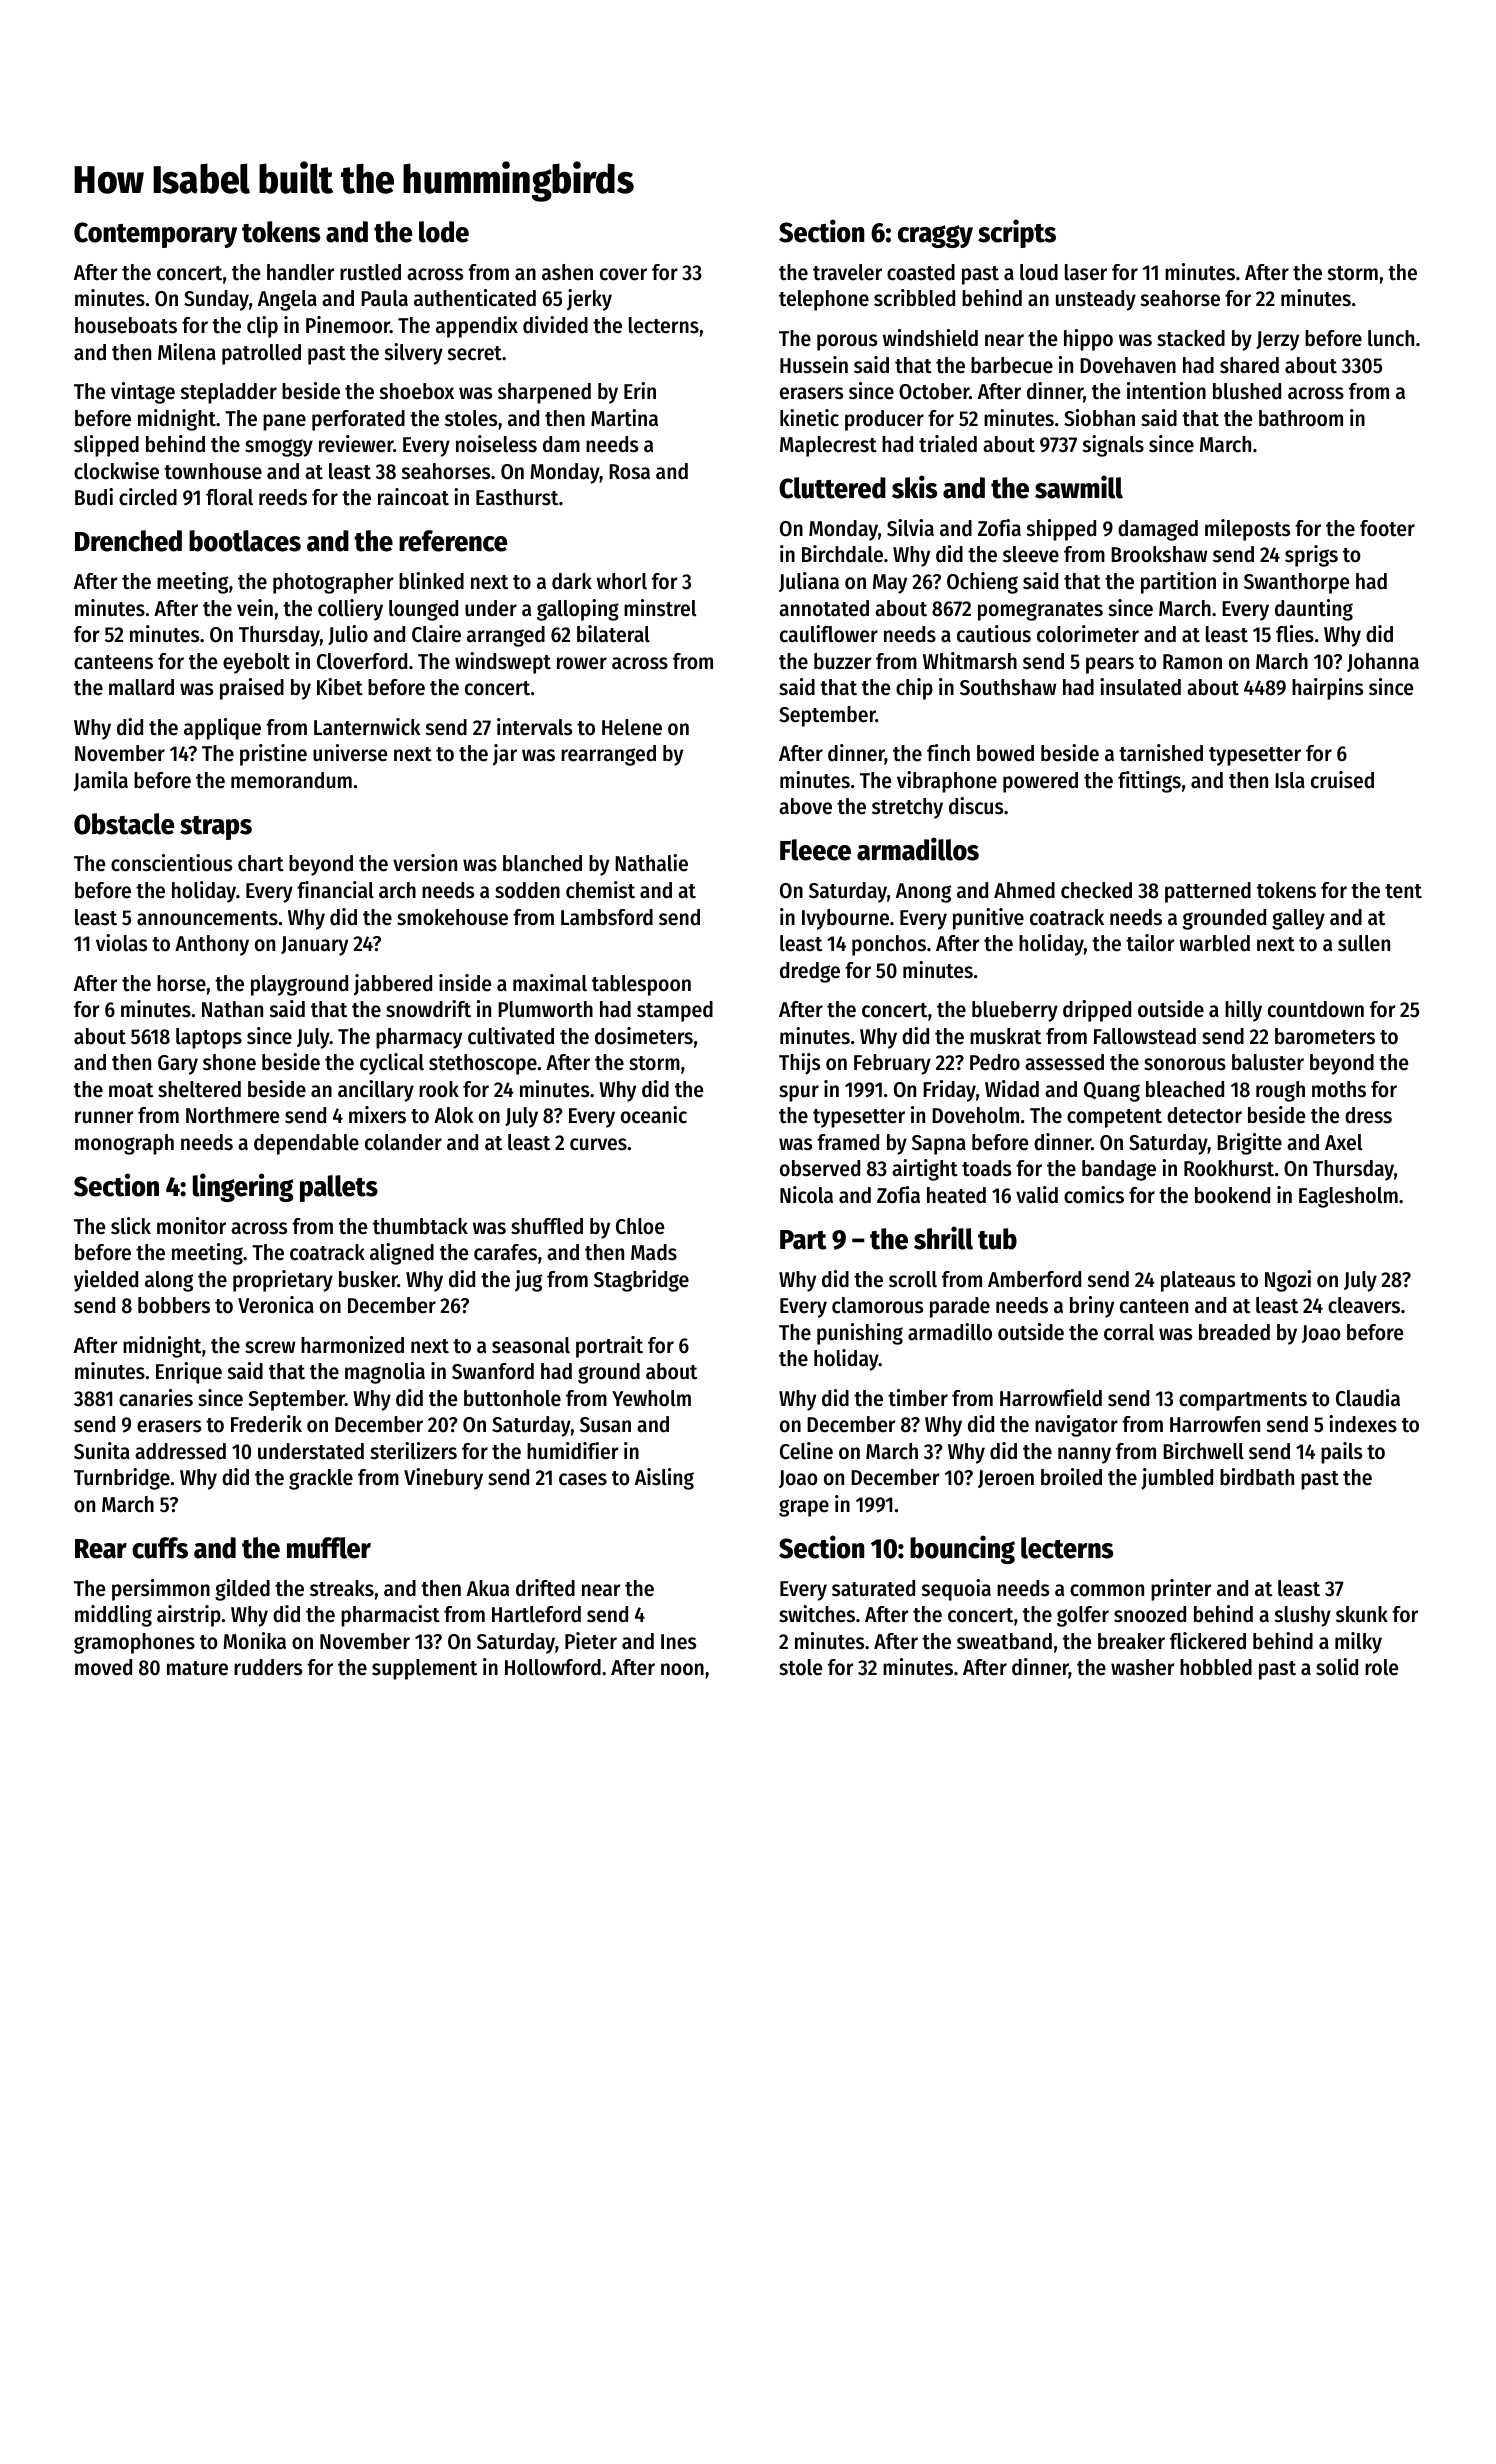 The image size is (1496, 2464). I want to click on detector, so click(1204, 1115).
